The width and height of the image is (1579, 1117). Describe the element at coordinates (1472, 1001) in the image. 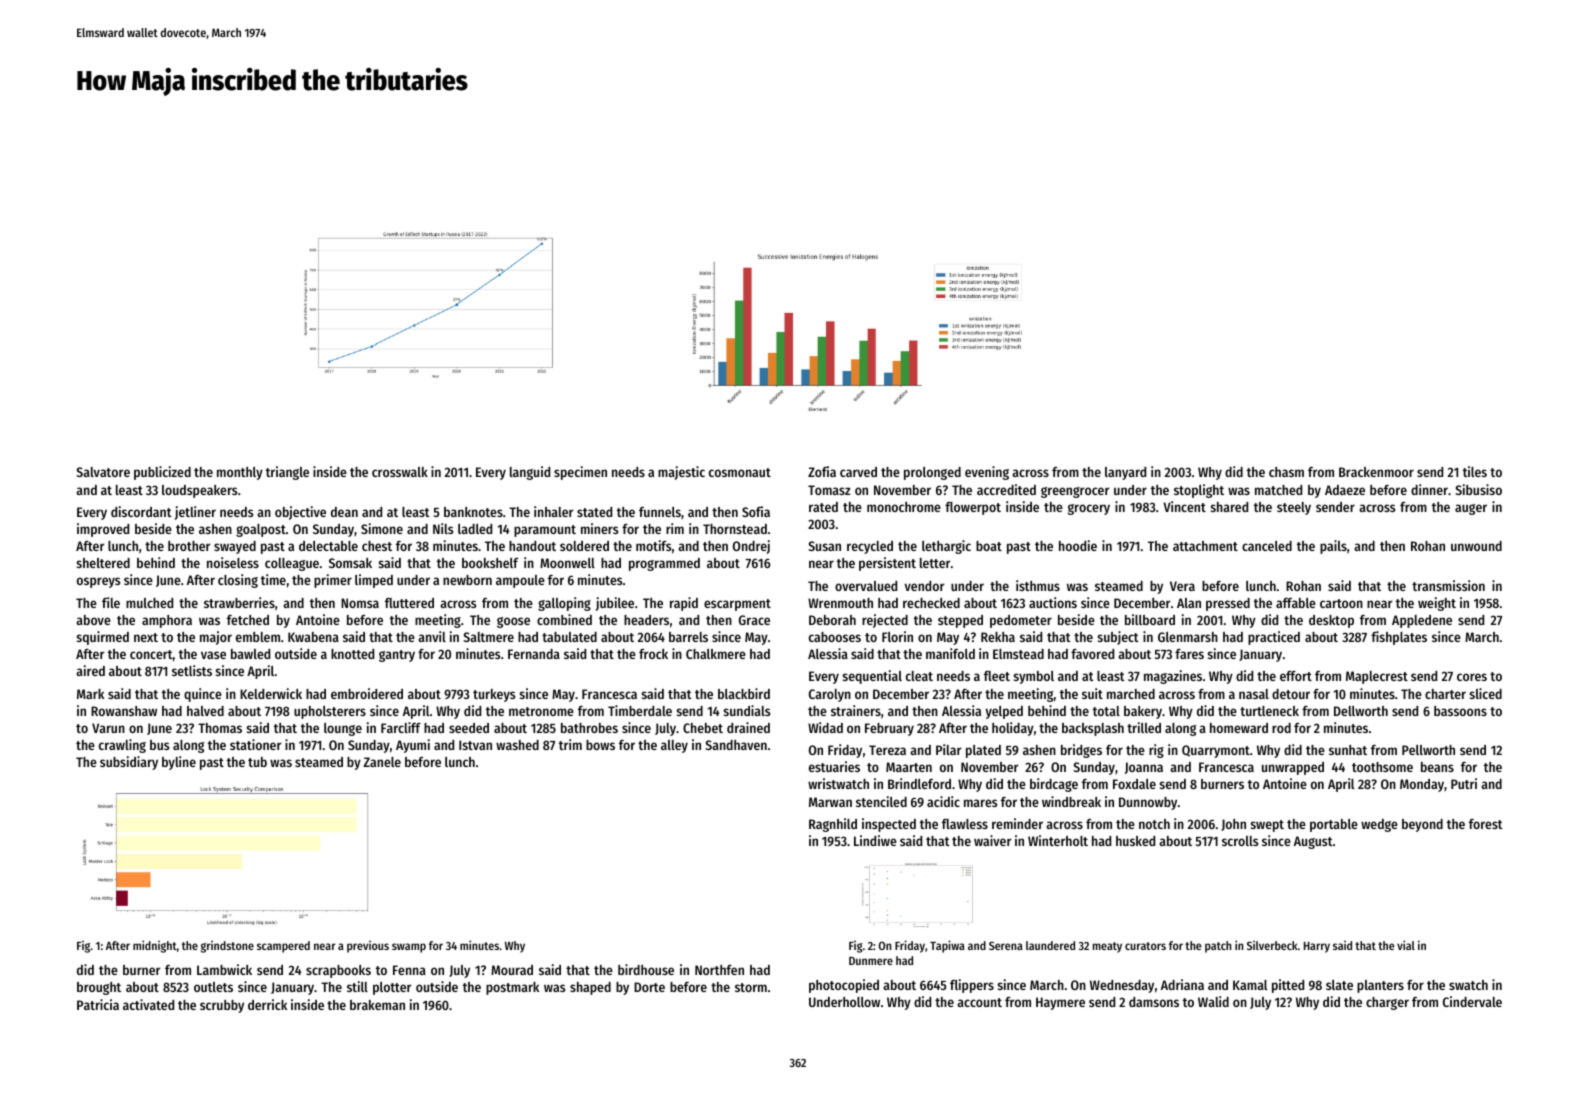

I see `Cindervale` at that location.
